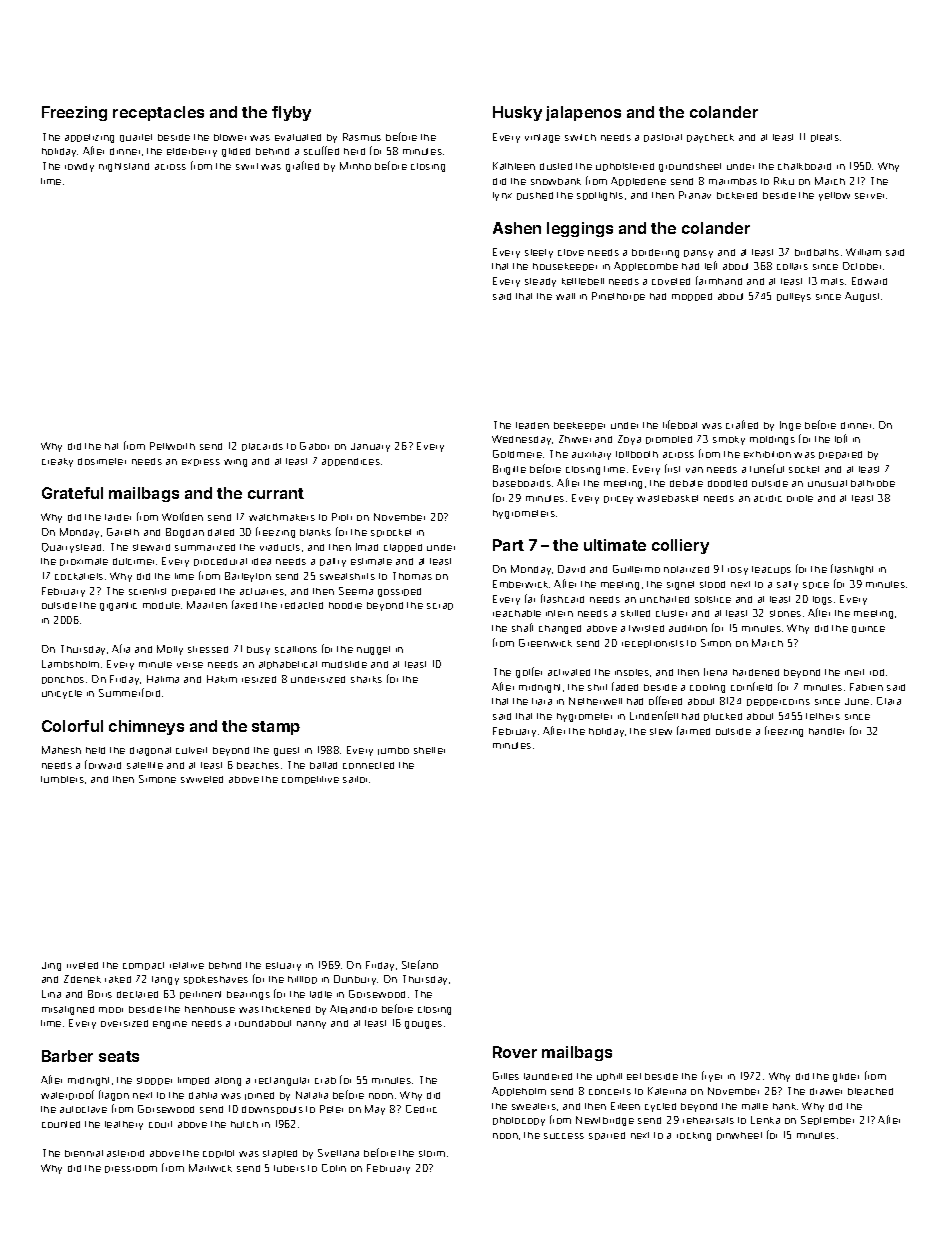 The image size is (952, 1233). What do you see at coordinates (325, 1080) in the screenshot?
I see `crab` at bounding box center [325, 1080].
